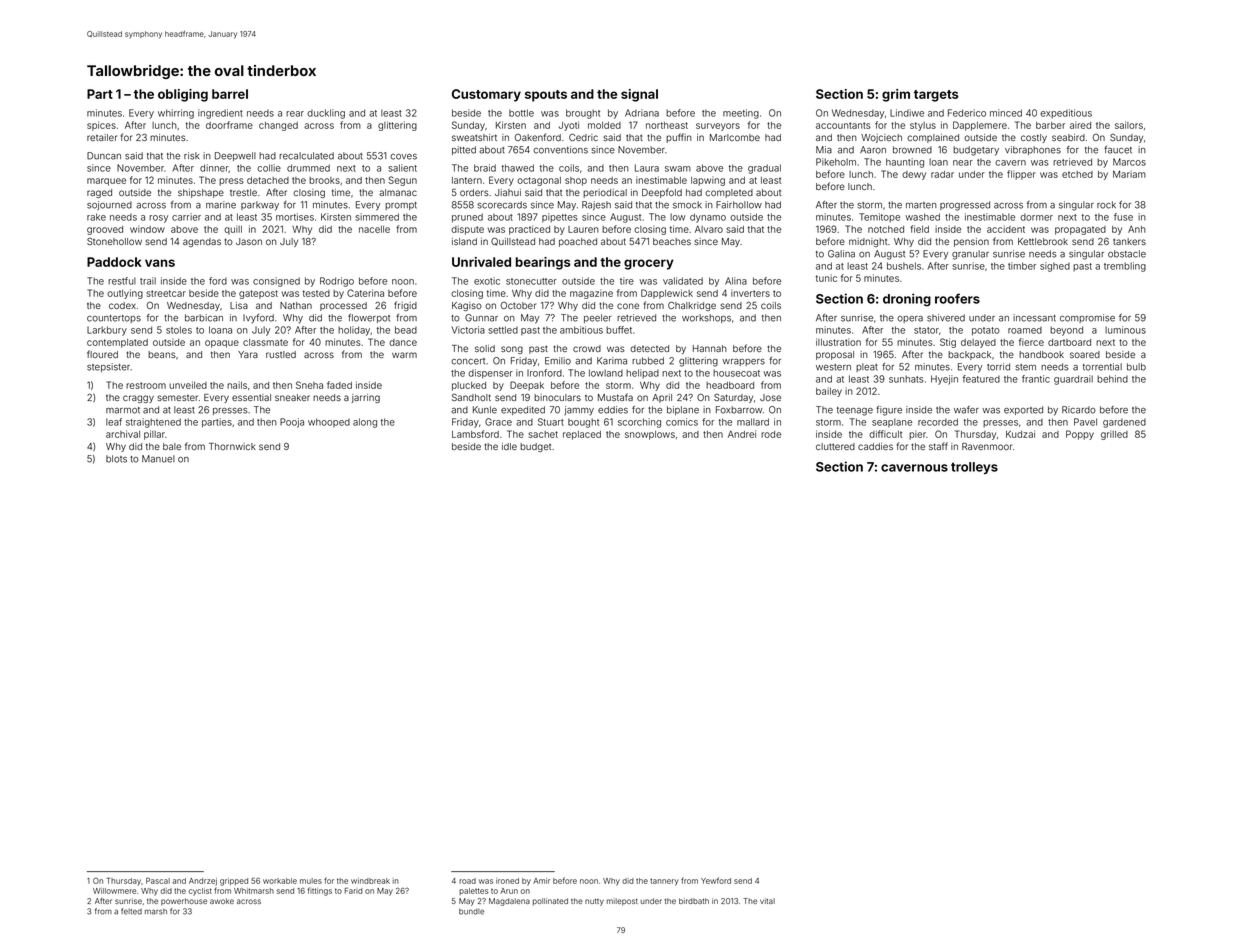  Describe the element at coordinates (158, 459) in the screenshot. I see `Manuel` at that location.
